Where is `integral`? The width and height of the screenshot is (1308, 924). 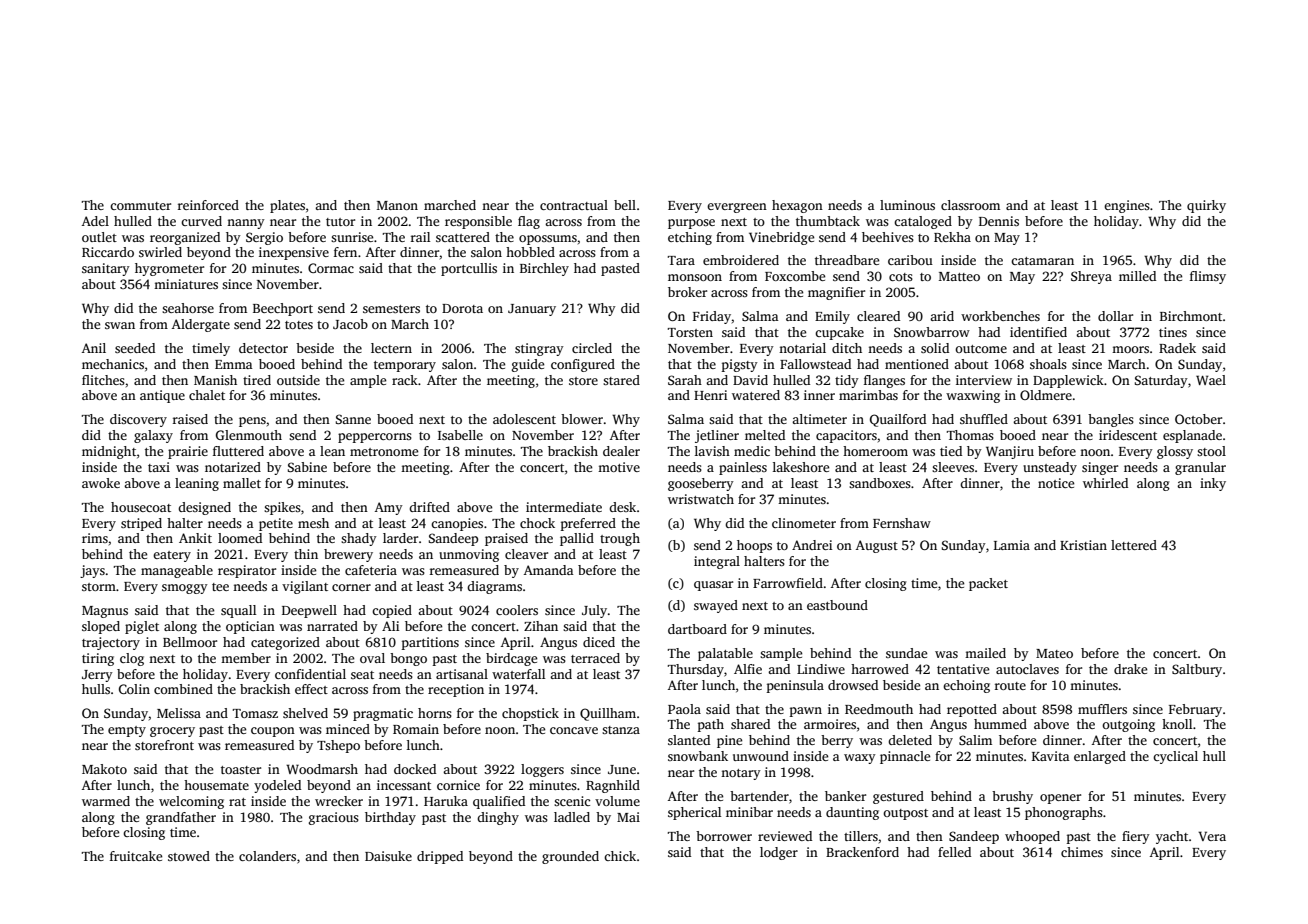 integral is located at coordinates (717, 562).
